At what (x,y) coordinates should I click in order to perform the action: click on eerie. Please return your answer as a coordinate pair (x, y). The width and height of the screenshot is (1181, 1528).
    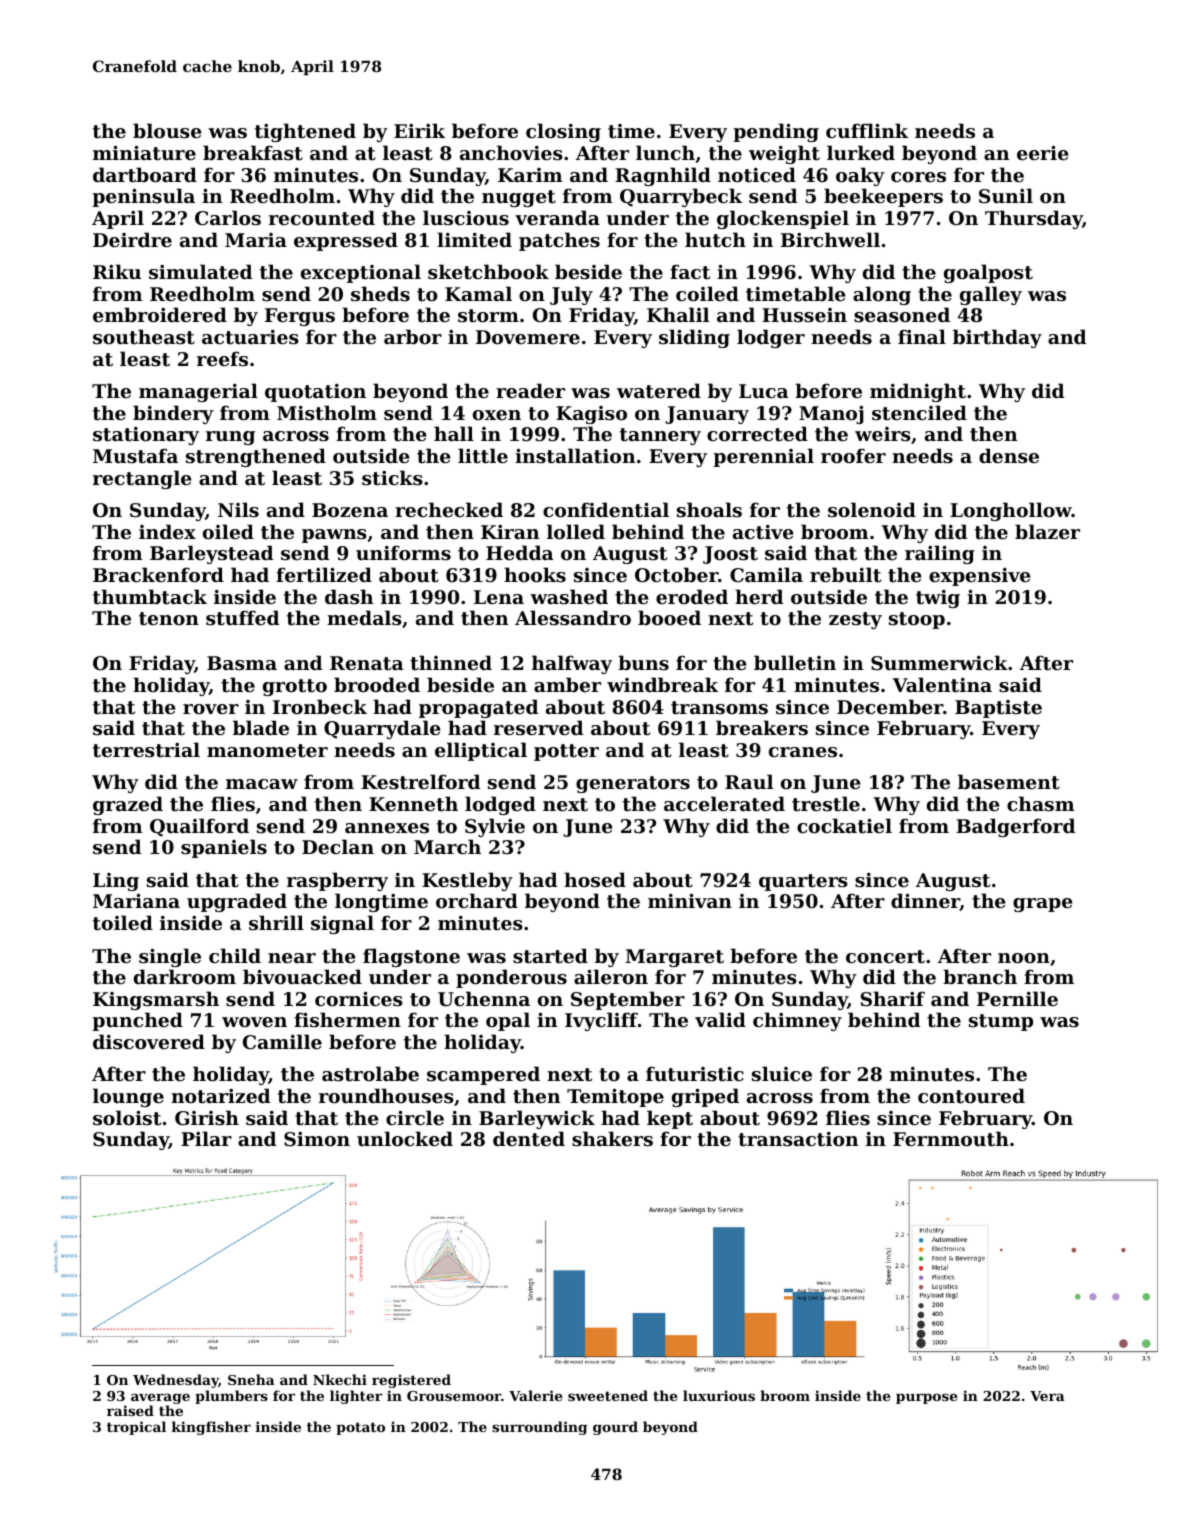
    Looking at the image, I should click on (1043, 153).
